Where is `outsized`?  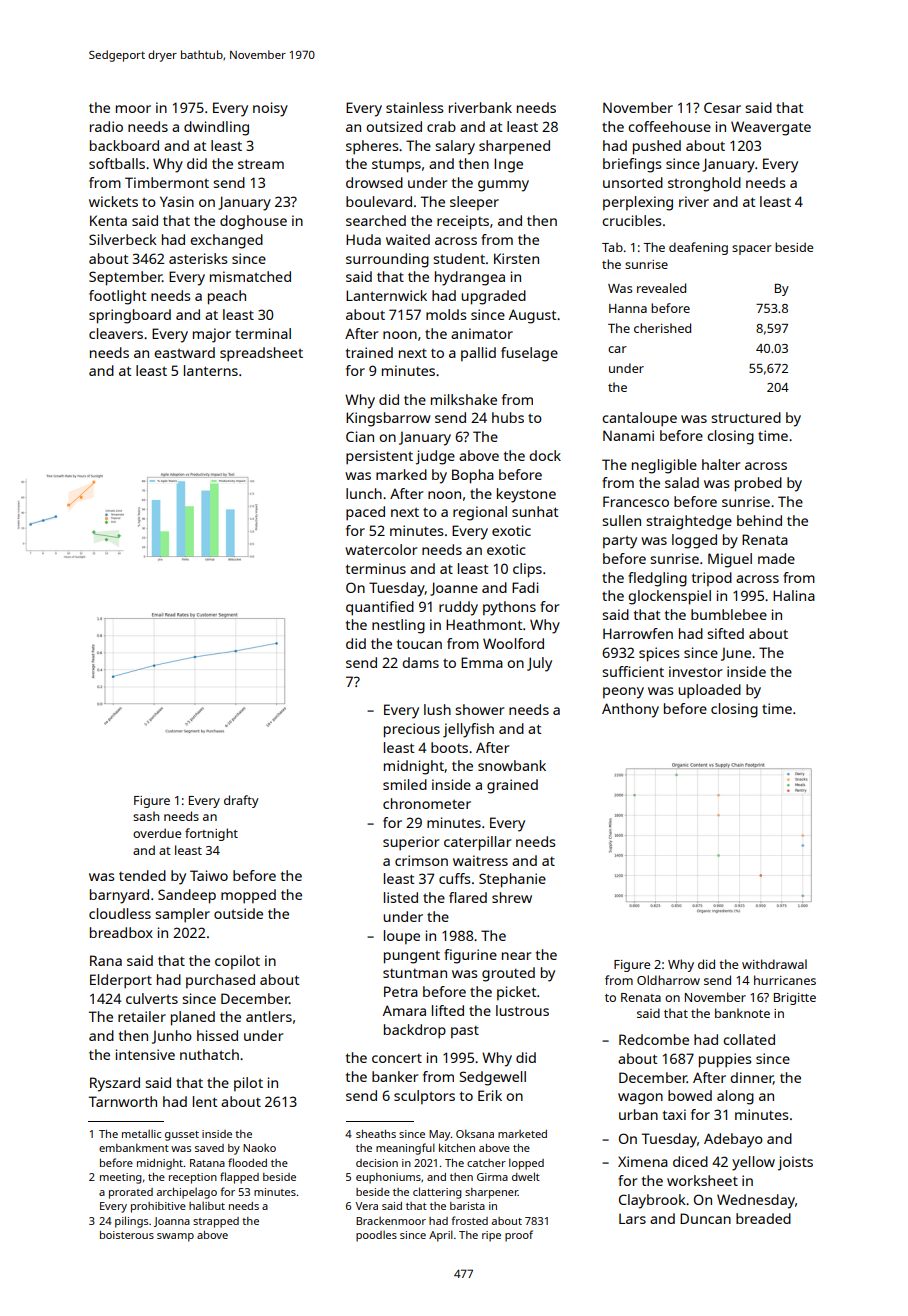 outsized is located at coordinates (394, 126).
